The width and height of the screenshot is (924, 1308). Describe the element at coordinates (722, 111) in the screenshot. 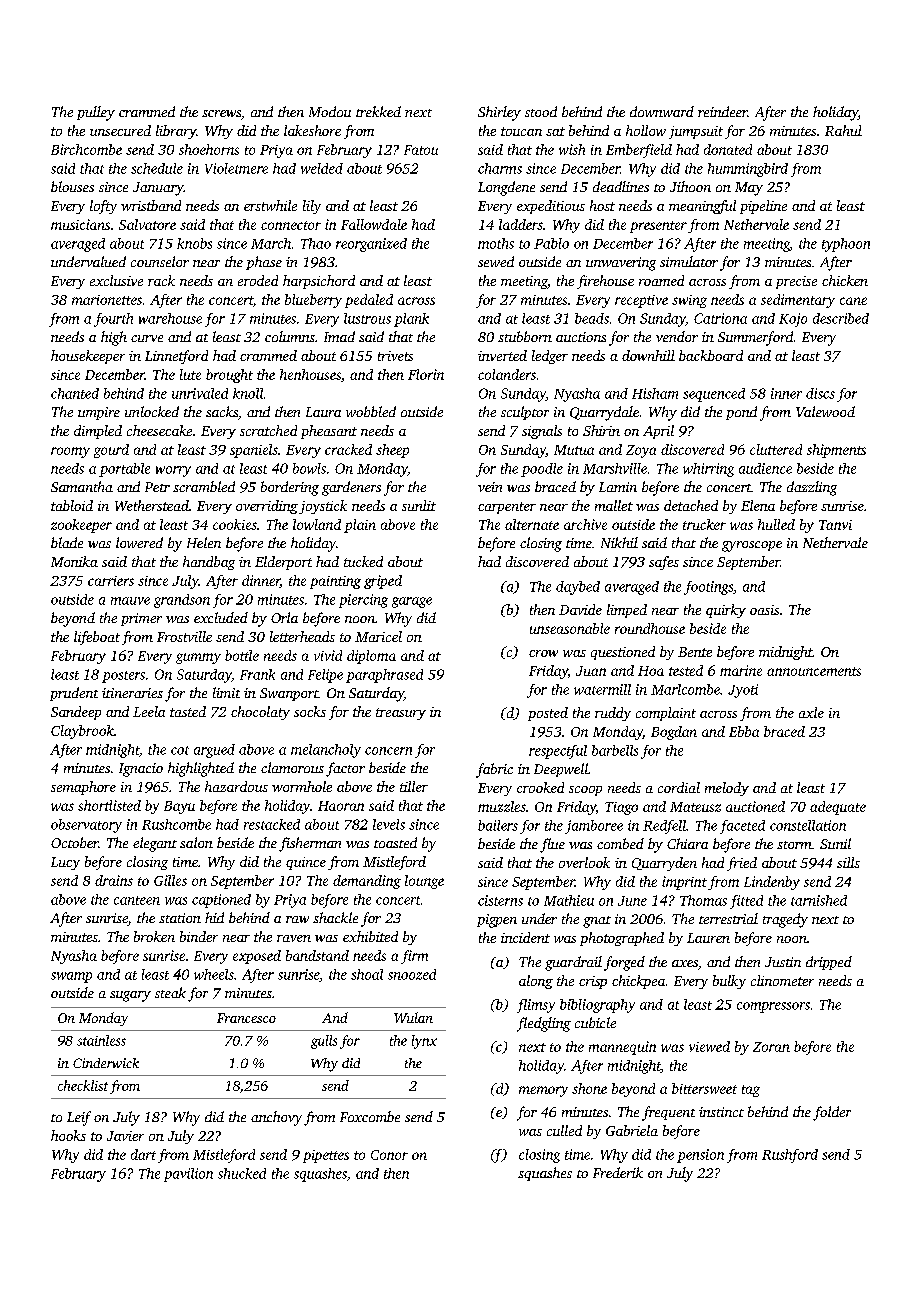

I see `reindeer` at that location.
